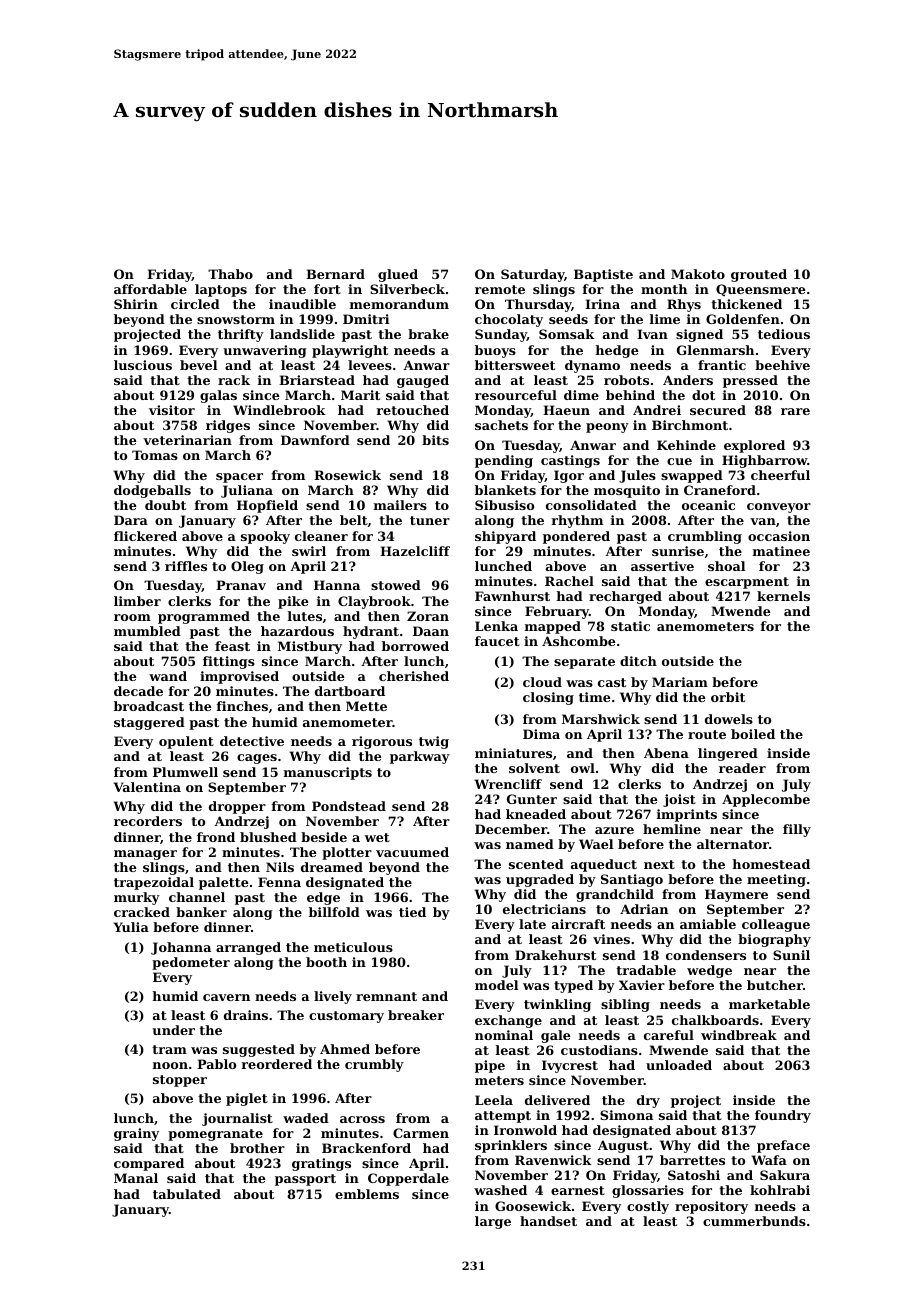  Describe the element at coordinates (326, 962) in the document. I see `booth` at that location.
